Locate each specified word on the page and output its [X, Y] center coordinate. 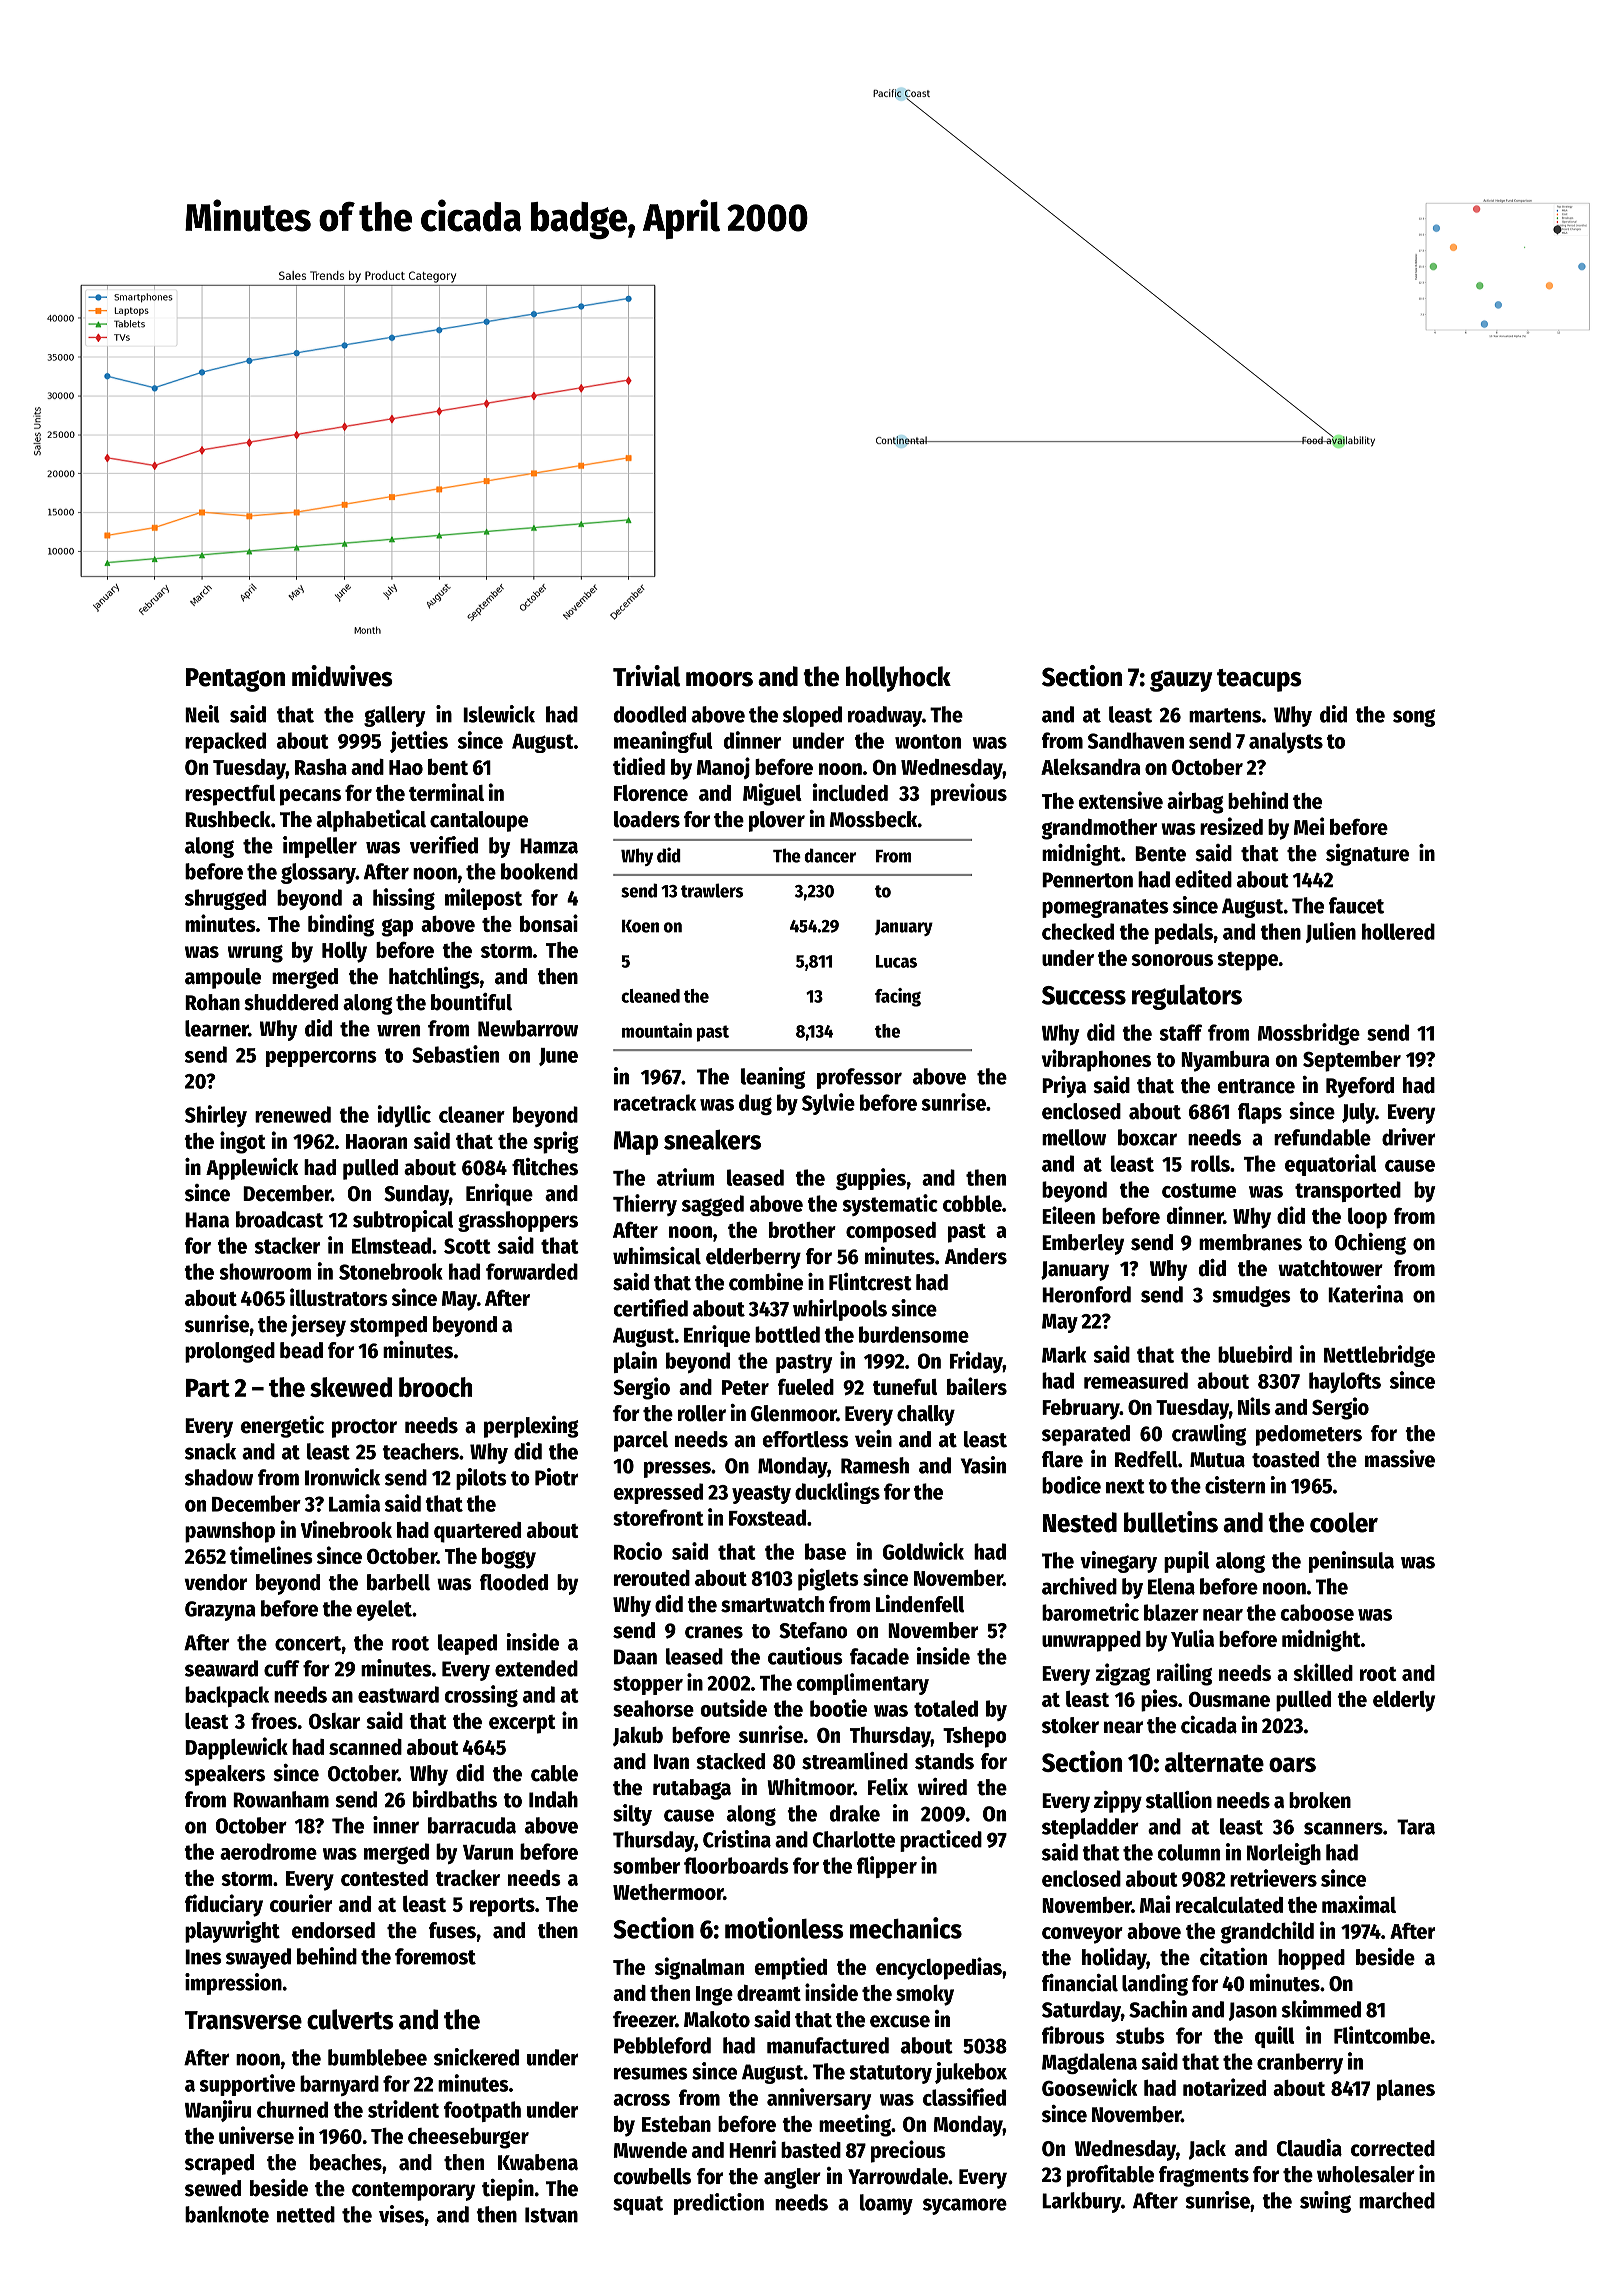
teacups [1259, 680]
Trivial [646, 676]
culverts [350, 2019]
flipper [887, 1867]
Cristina [737, 1839]
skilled [1323, 1672]
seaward [221, 1668]
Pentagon [235, 680]
